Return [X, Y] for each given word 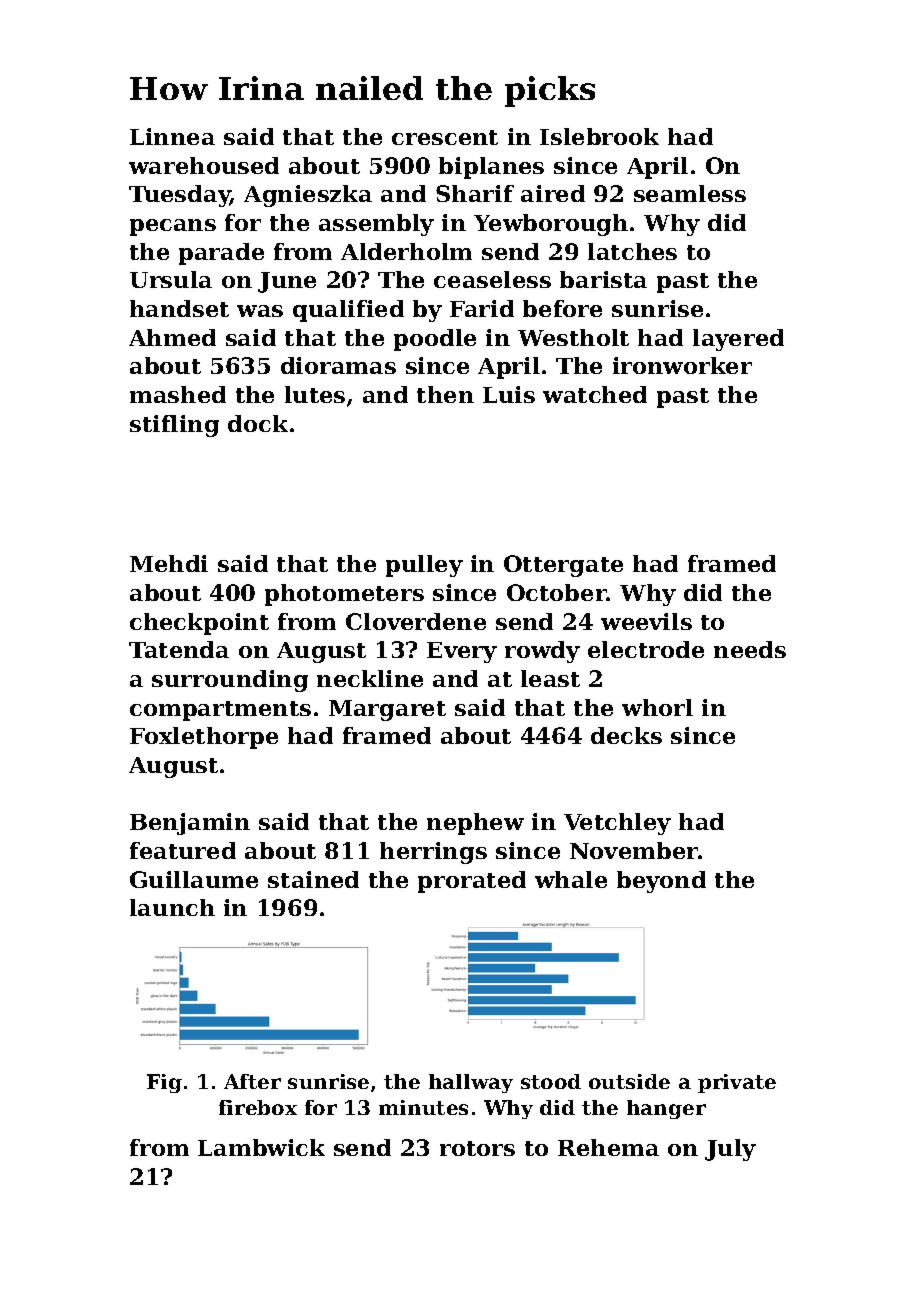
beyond [661, 882]
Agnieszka [308, 196]
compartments [220, 711]
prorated [472, 882]
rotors [477, 1148]
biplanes [491, 168]
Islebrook [599, 136]
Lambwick [261, 1147]
